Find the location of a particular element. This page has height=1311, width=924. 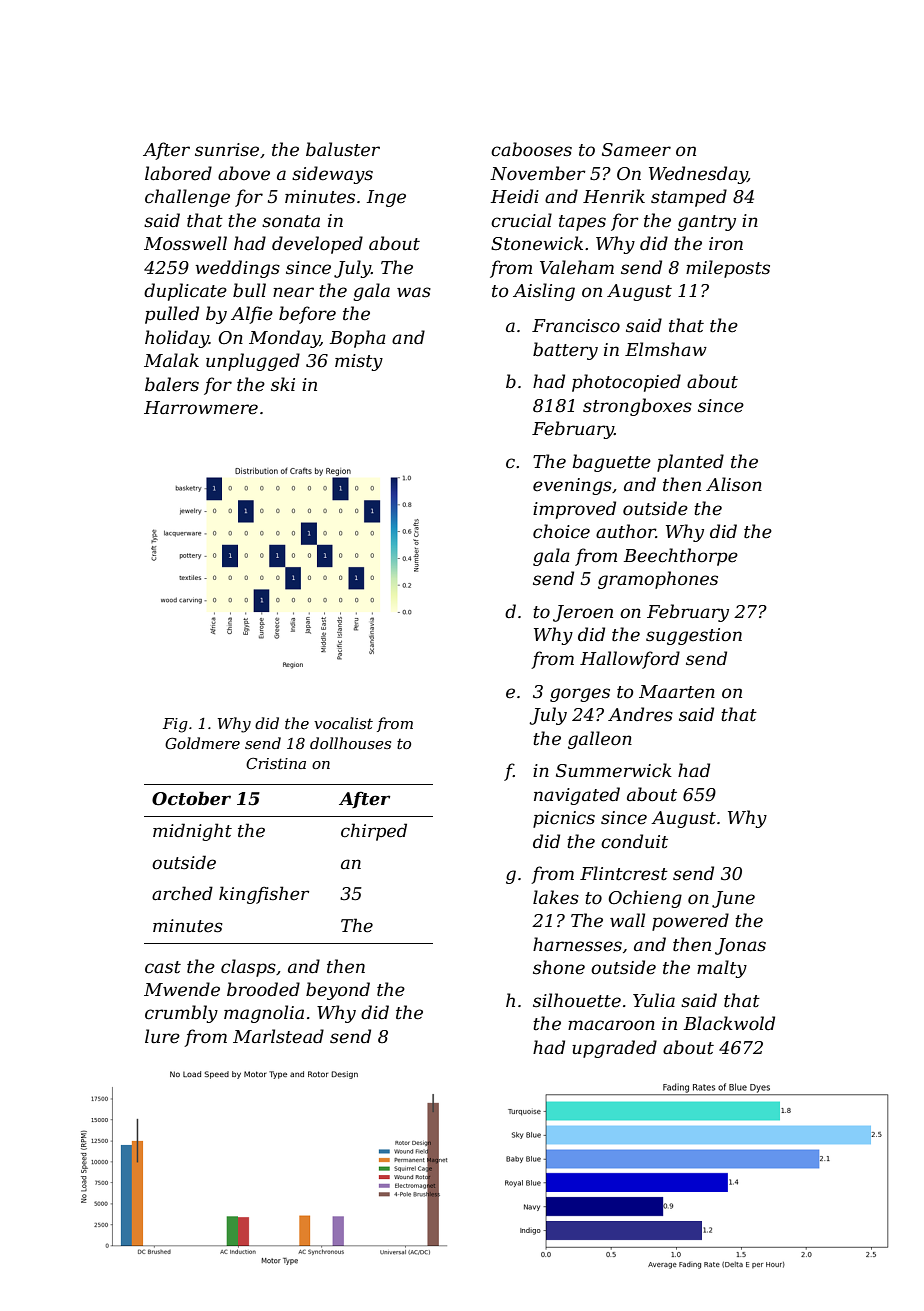

Summerwick is located at coordinates (614, 770).
